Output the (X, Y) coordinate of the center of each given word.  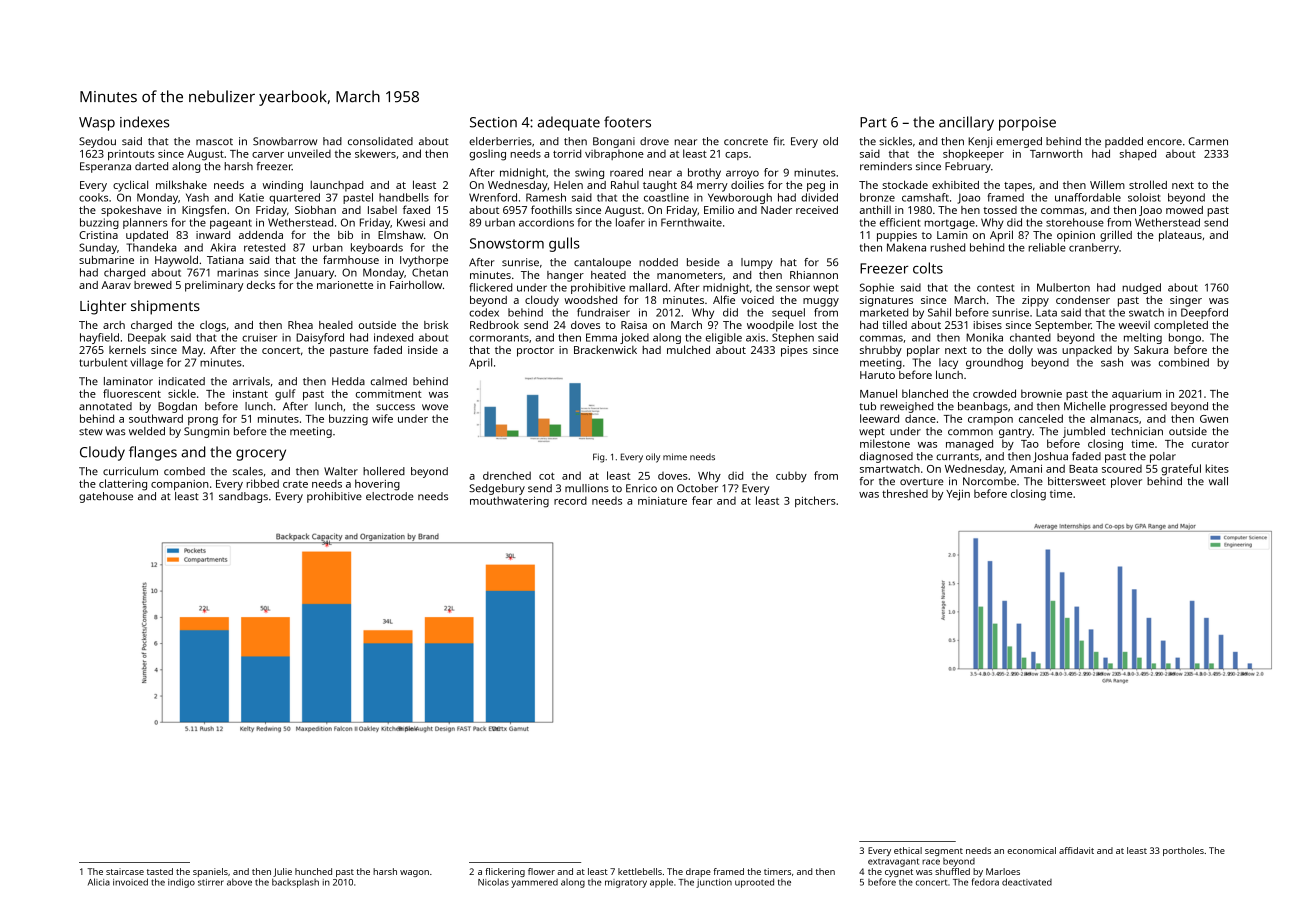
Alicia (99, 882)
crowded (994, 393)
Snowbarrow (285, 141)
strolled (1148, 184)
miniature (662, 501)
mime (675, 456)
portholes (1183, 851)
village (146, 363)
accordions (546, 222)
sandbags (243, 497)
